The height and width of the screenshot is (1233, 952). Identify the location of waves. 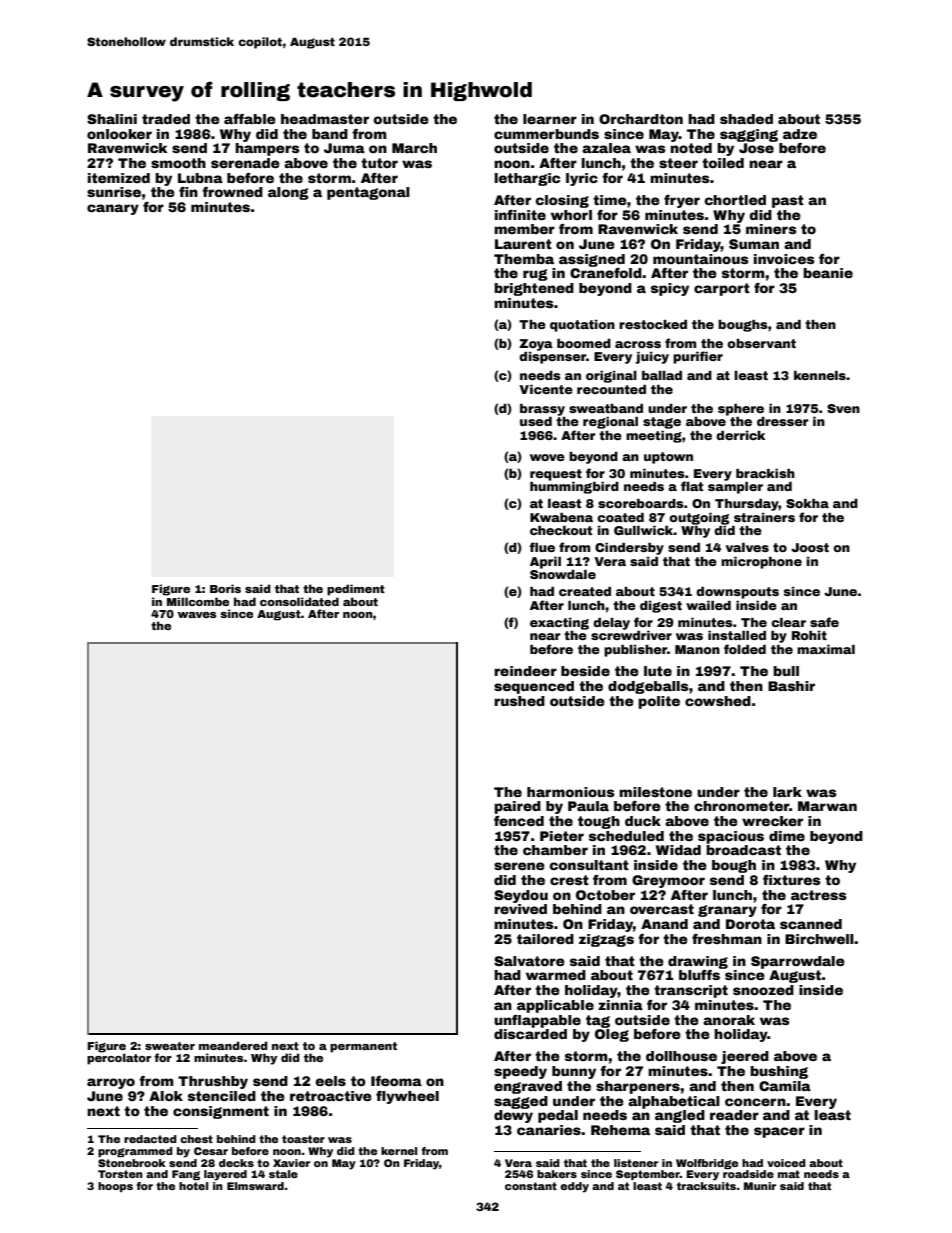
(196, 615).
